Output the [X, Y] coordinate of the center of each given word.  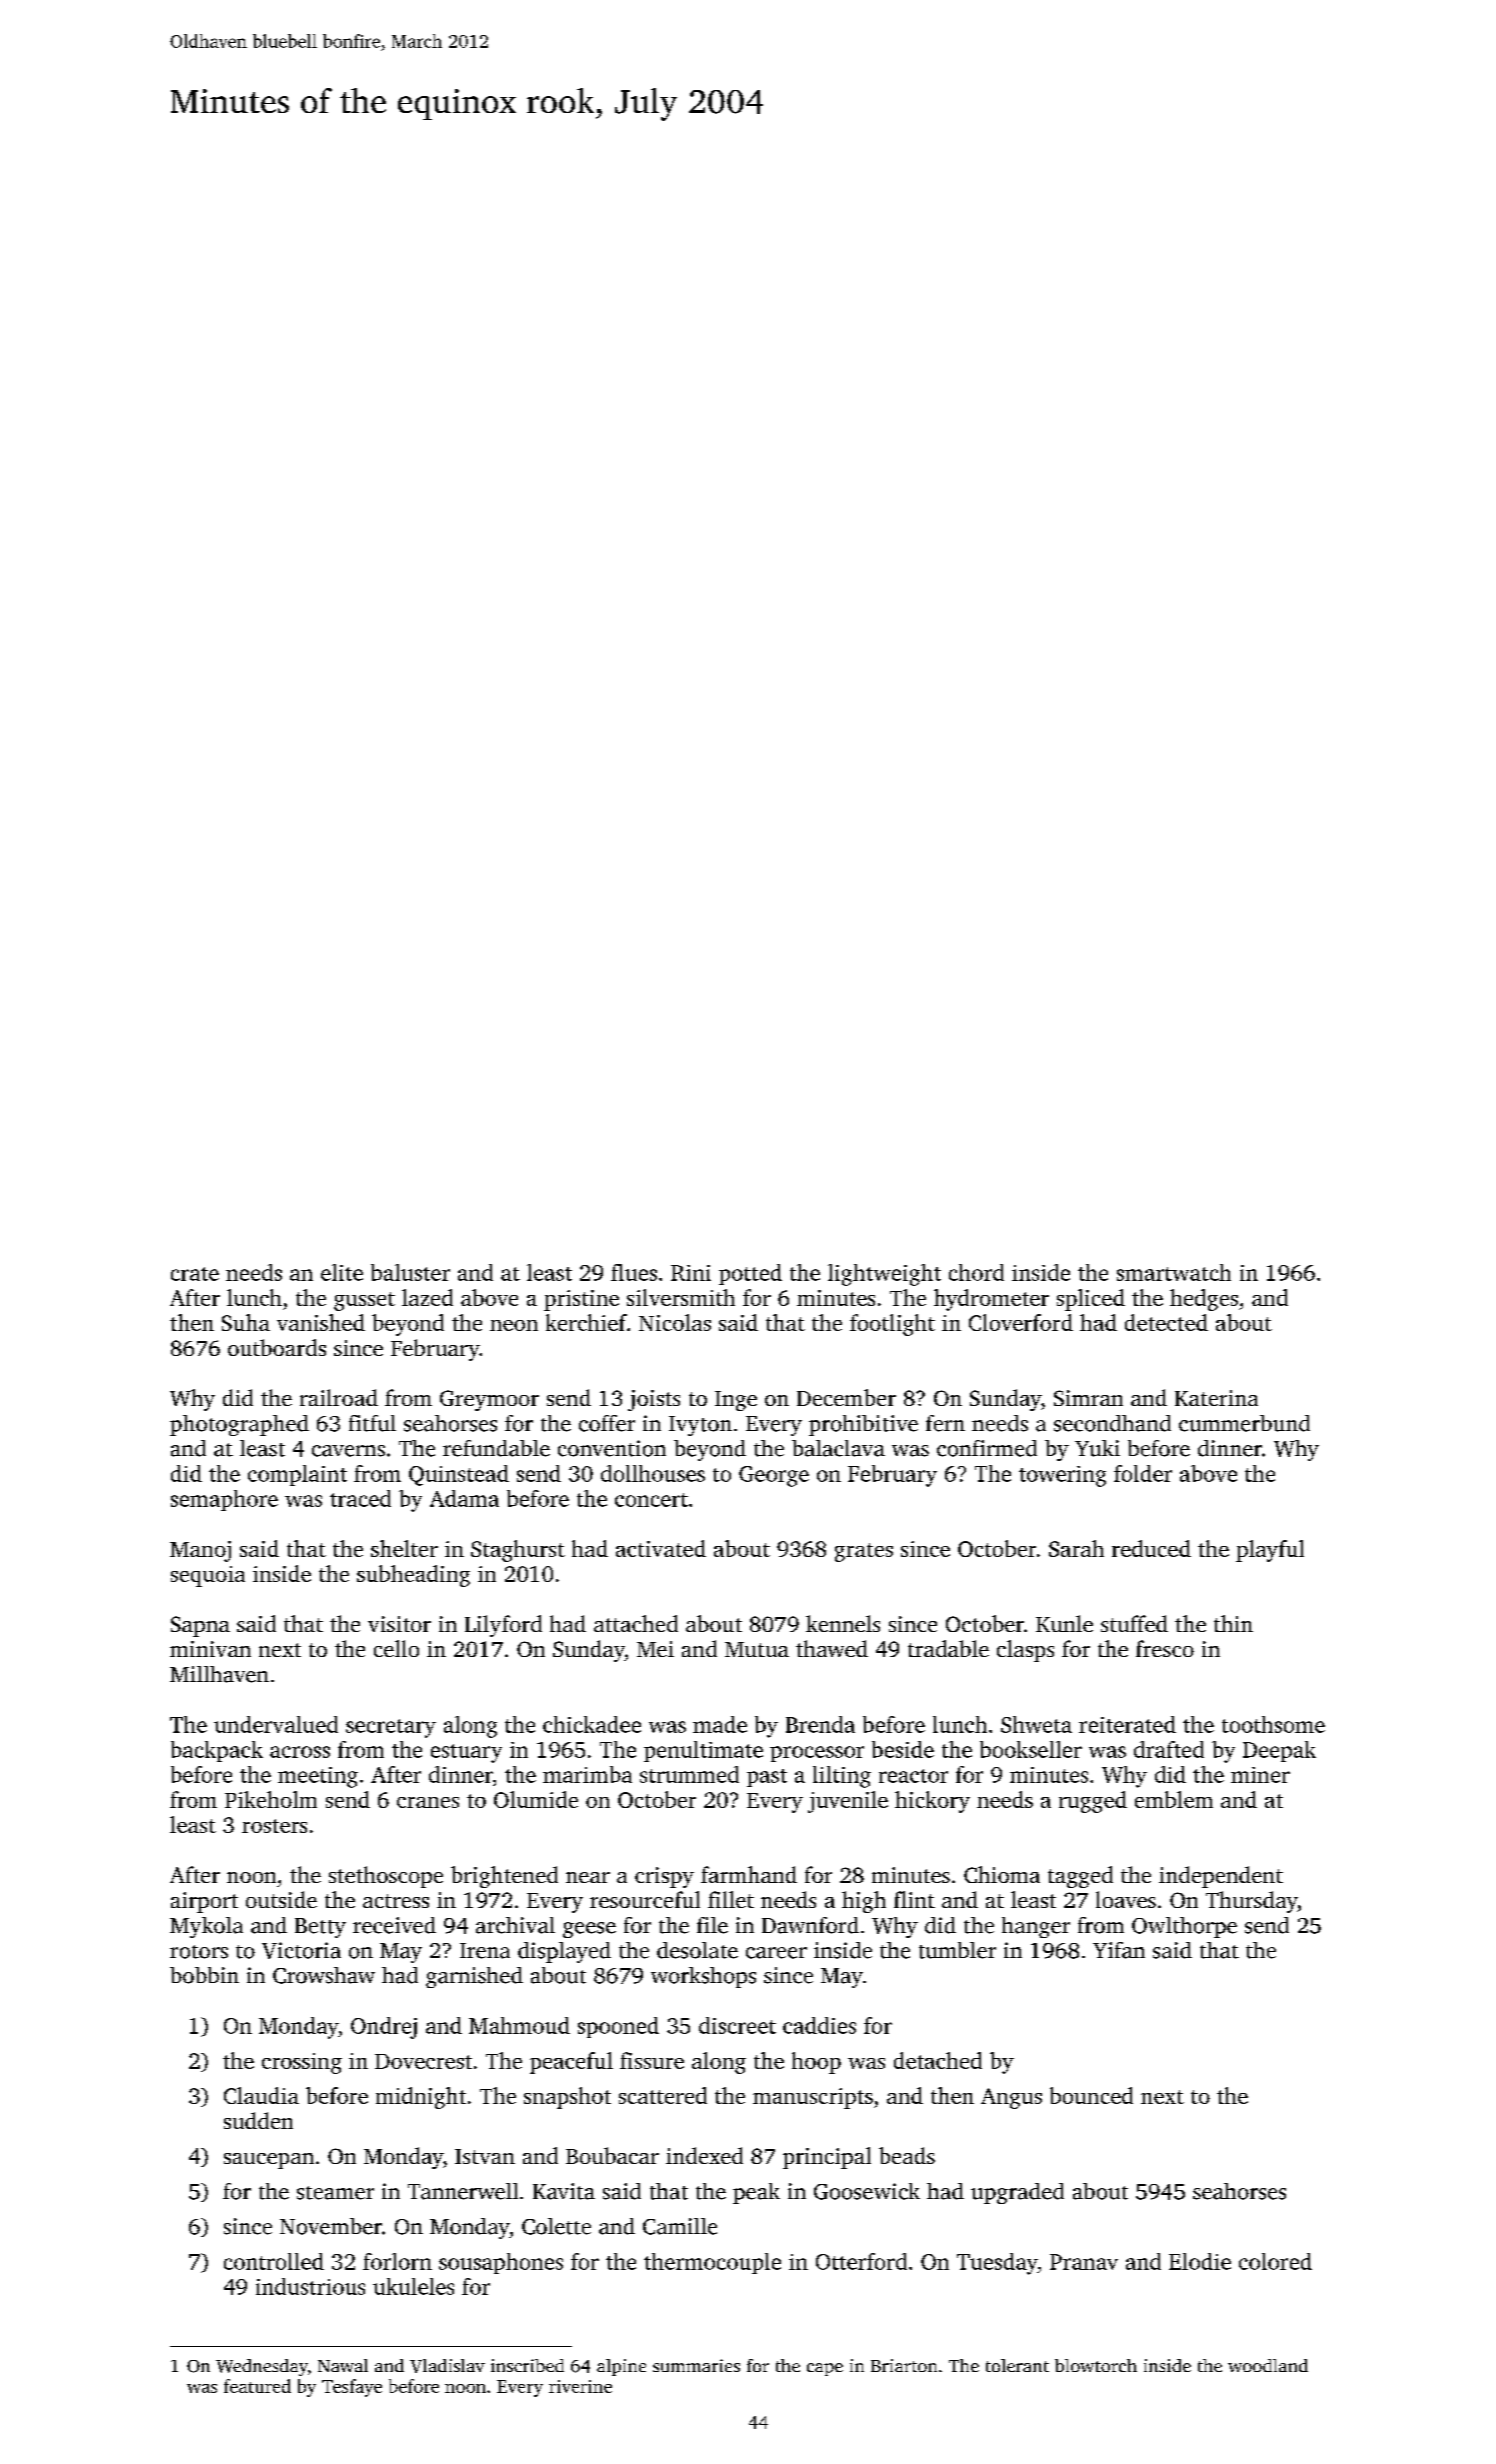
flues [634, 1272]
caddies [819, 2025]
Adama [464, 1498]
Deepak [1279, 1751]
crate [195, 1274]
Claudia [261, 2095]
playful [1270, 1551]
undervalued [276, 1724]
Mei [655, 1649]
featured [257, 2386]
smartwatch [1174, 1272]
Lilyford [503, 1626]
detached [938, 2060]
